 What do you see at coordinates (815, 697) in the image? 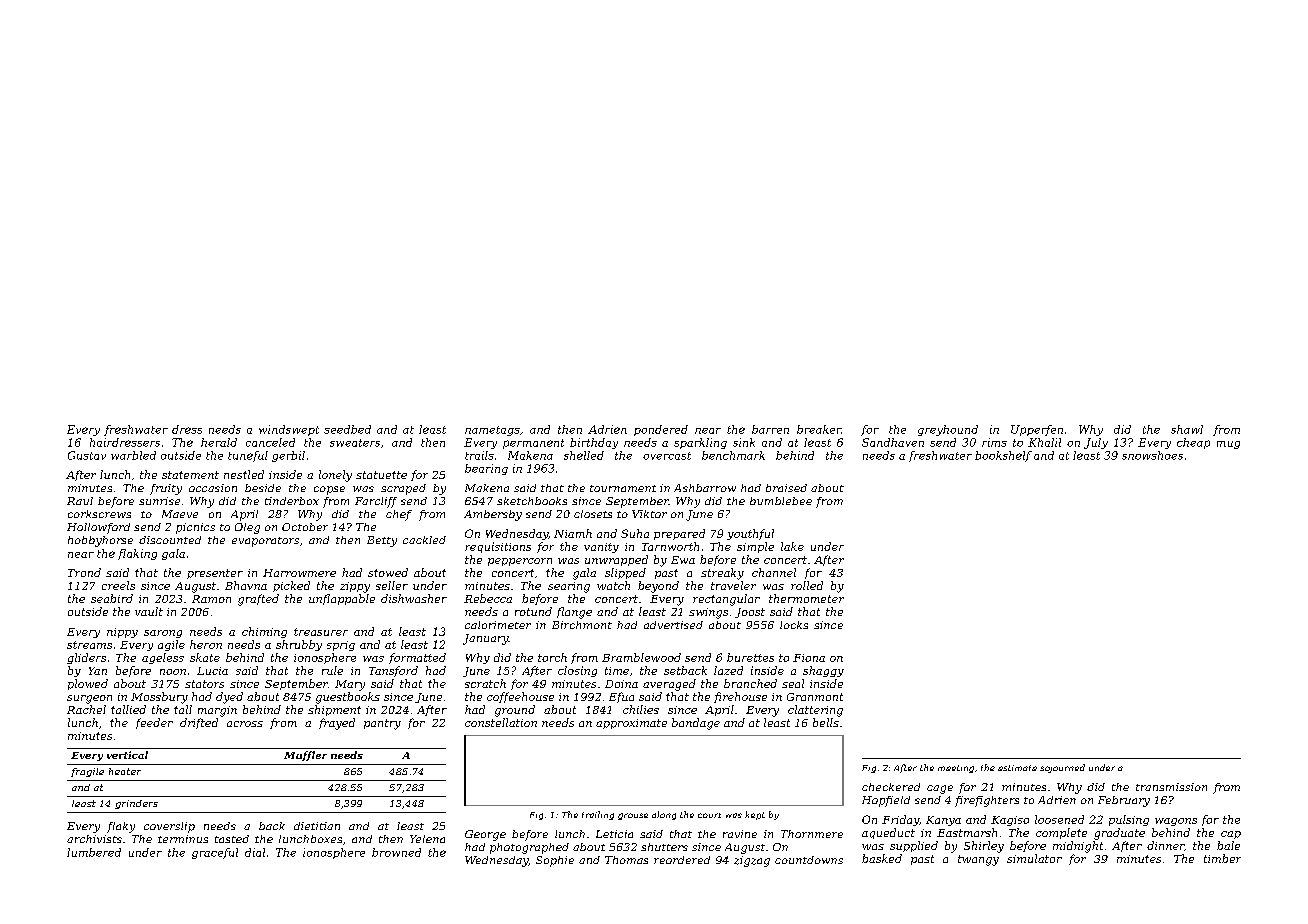
I see `Granmont` at bounding box center [815, 697].
